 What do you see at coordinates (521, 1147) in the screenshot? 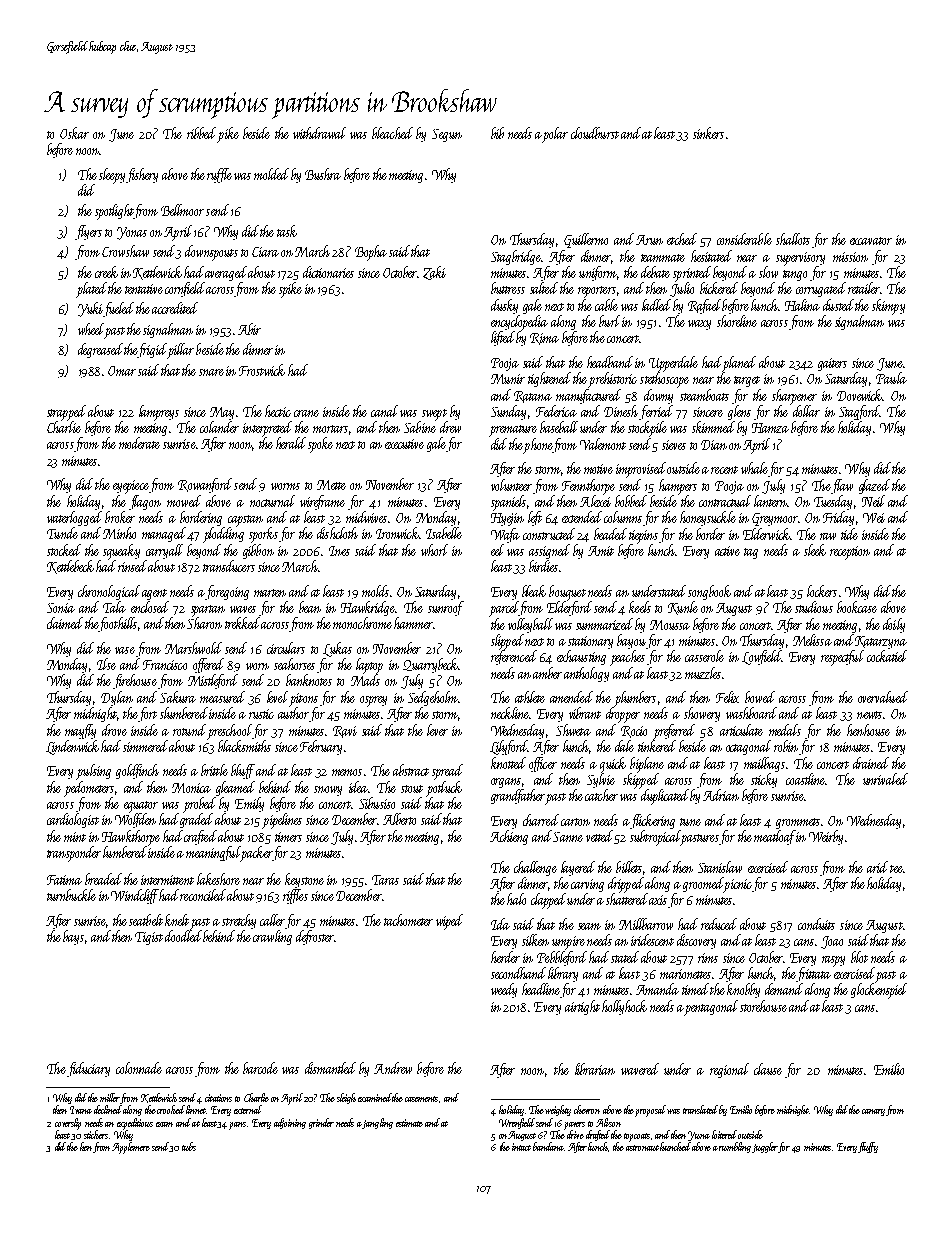
I see `intact` at bounding box center [521, 1147].
